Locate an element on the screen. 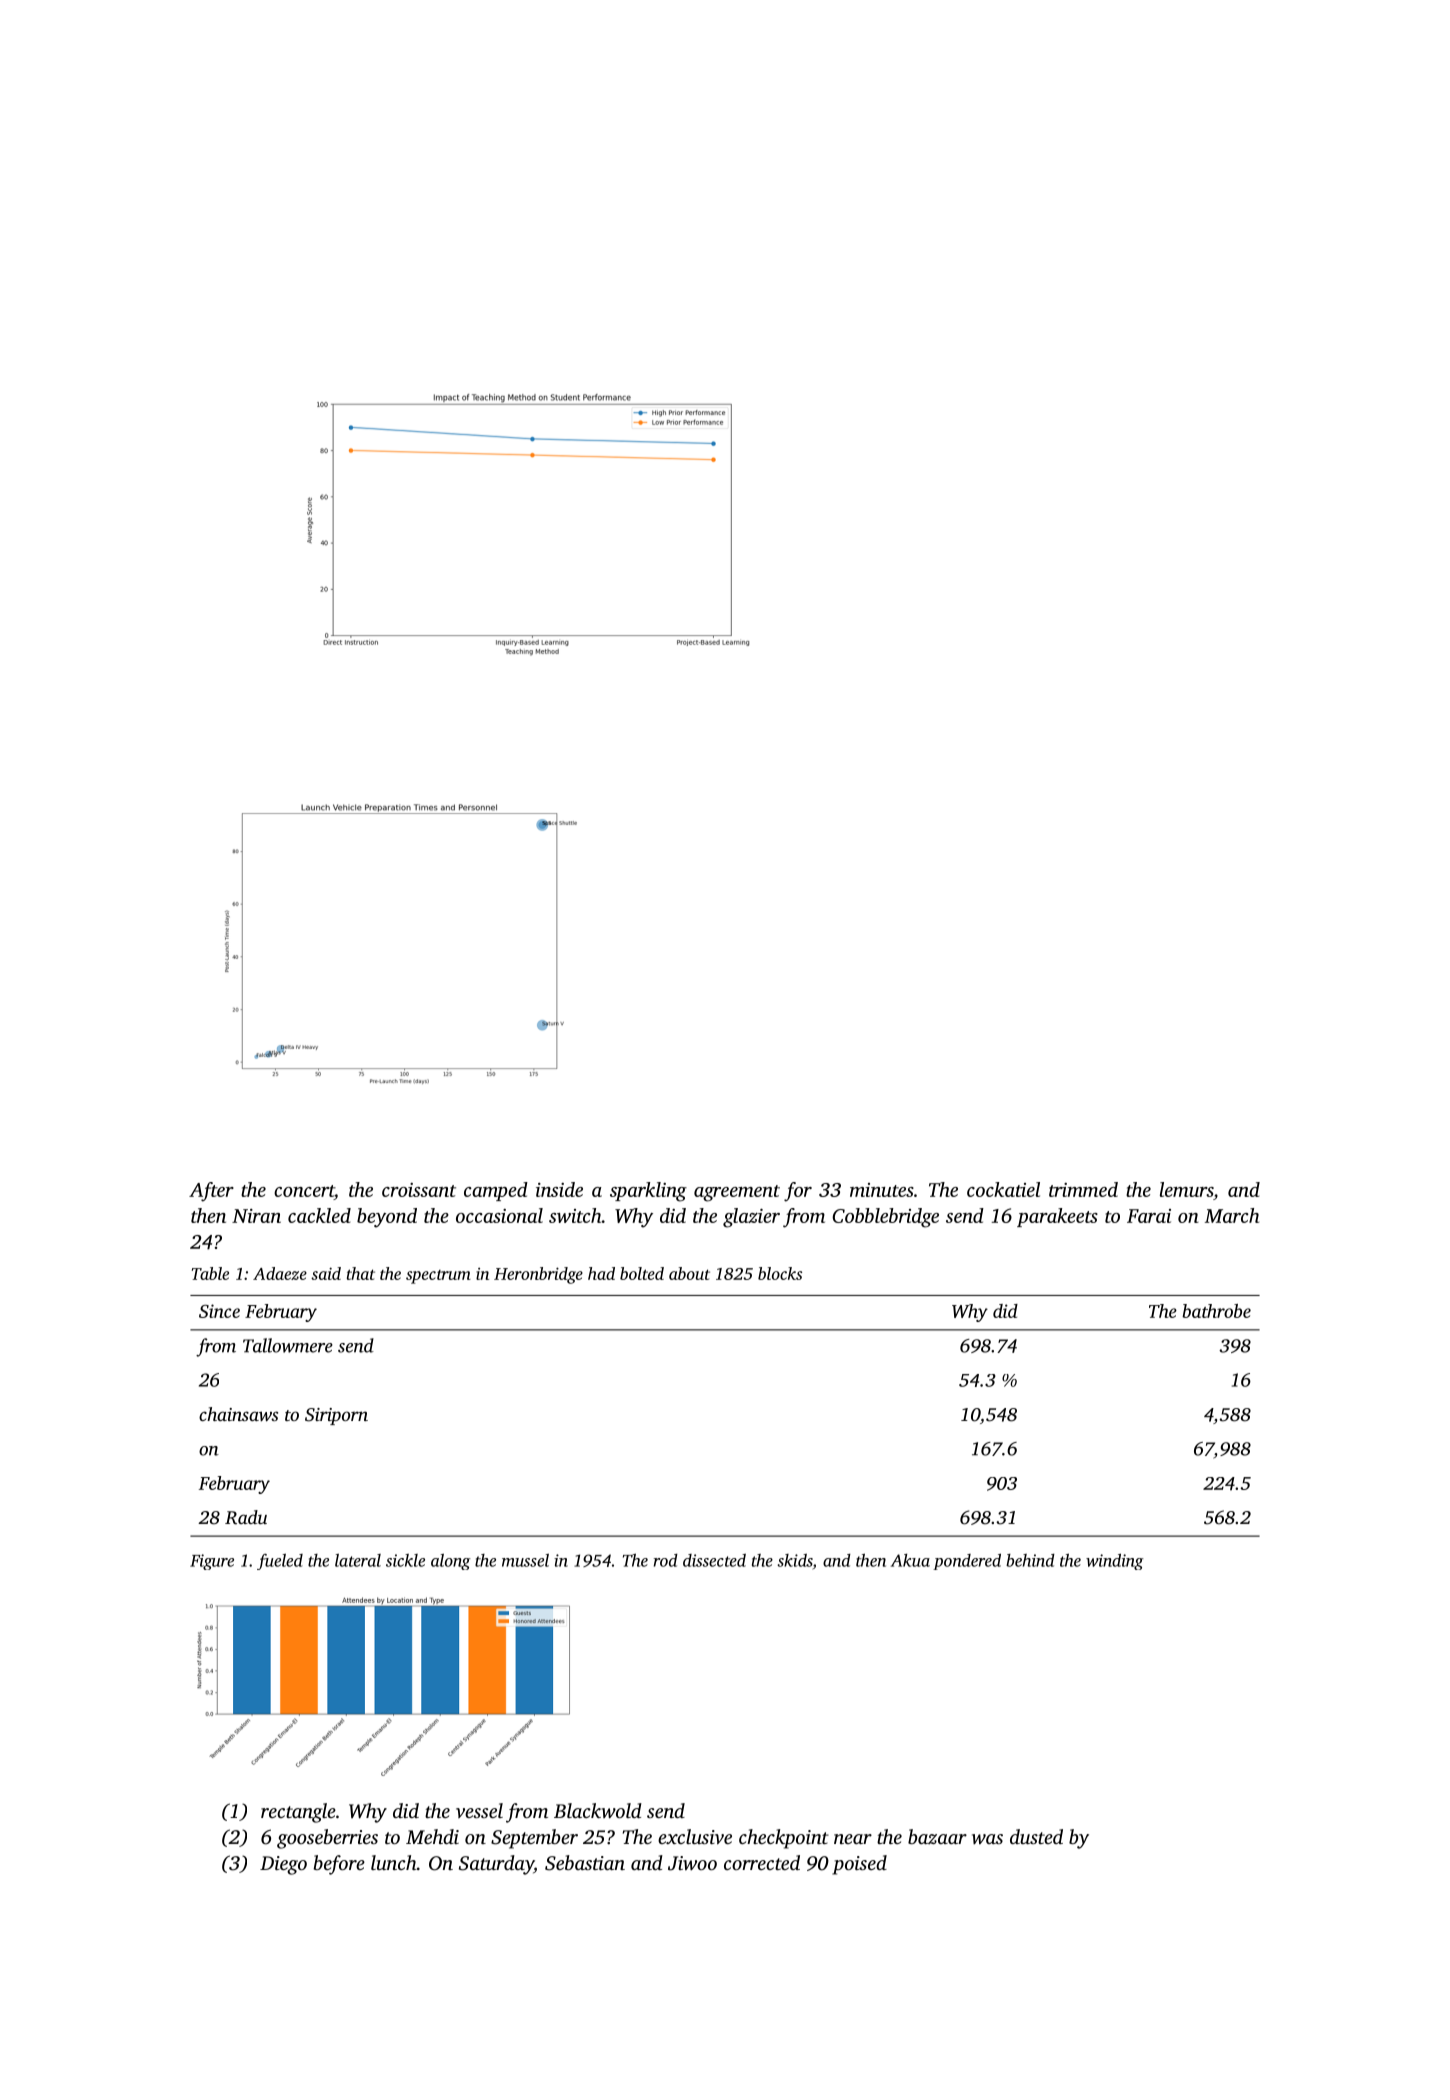 The height and width of the screenshot is (2100, 1450). winding is located at coordinates (1114, 1562).
